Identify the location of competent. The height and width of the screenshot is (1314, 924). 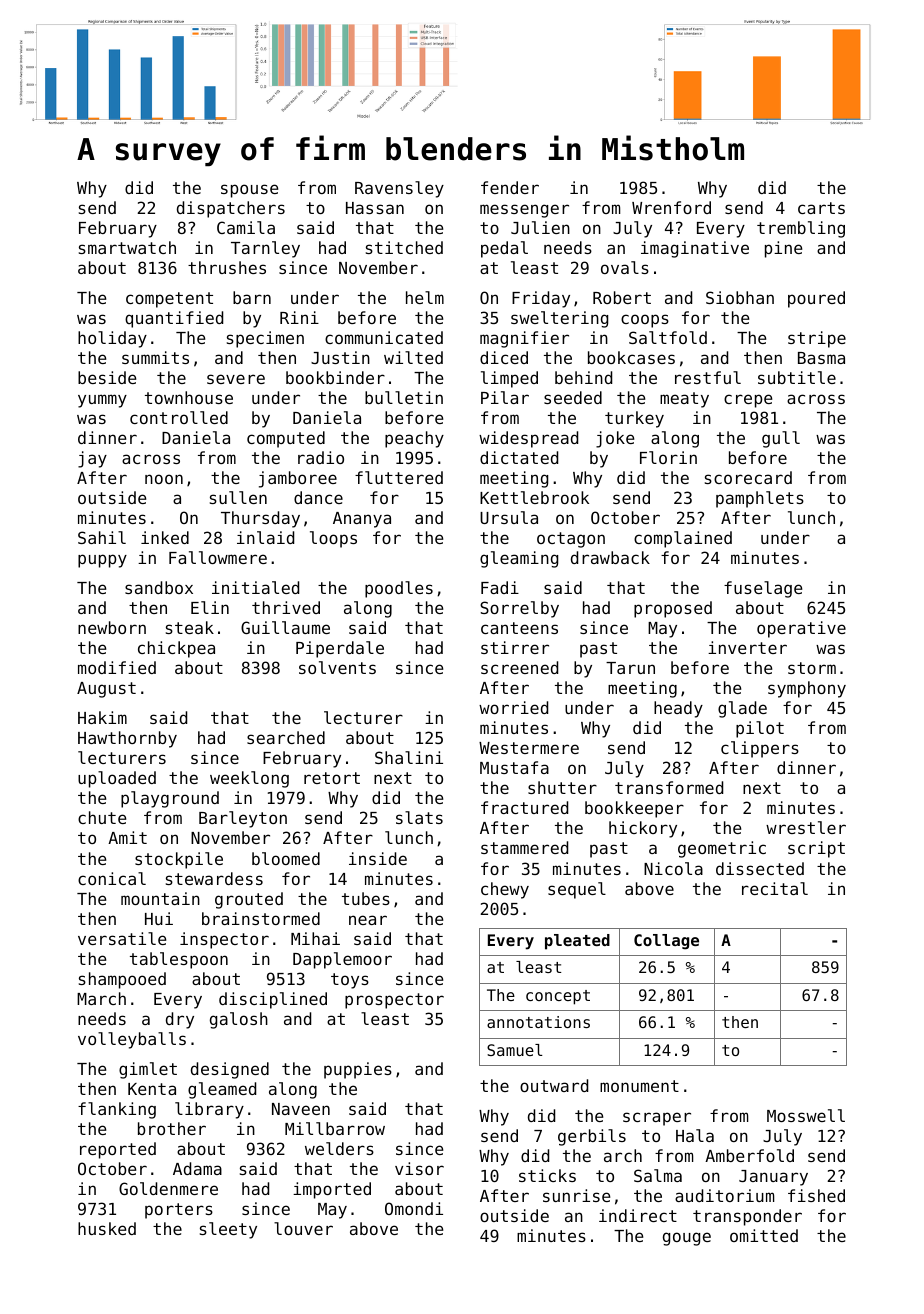
(169, 300).
